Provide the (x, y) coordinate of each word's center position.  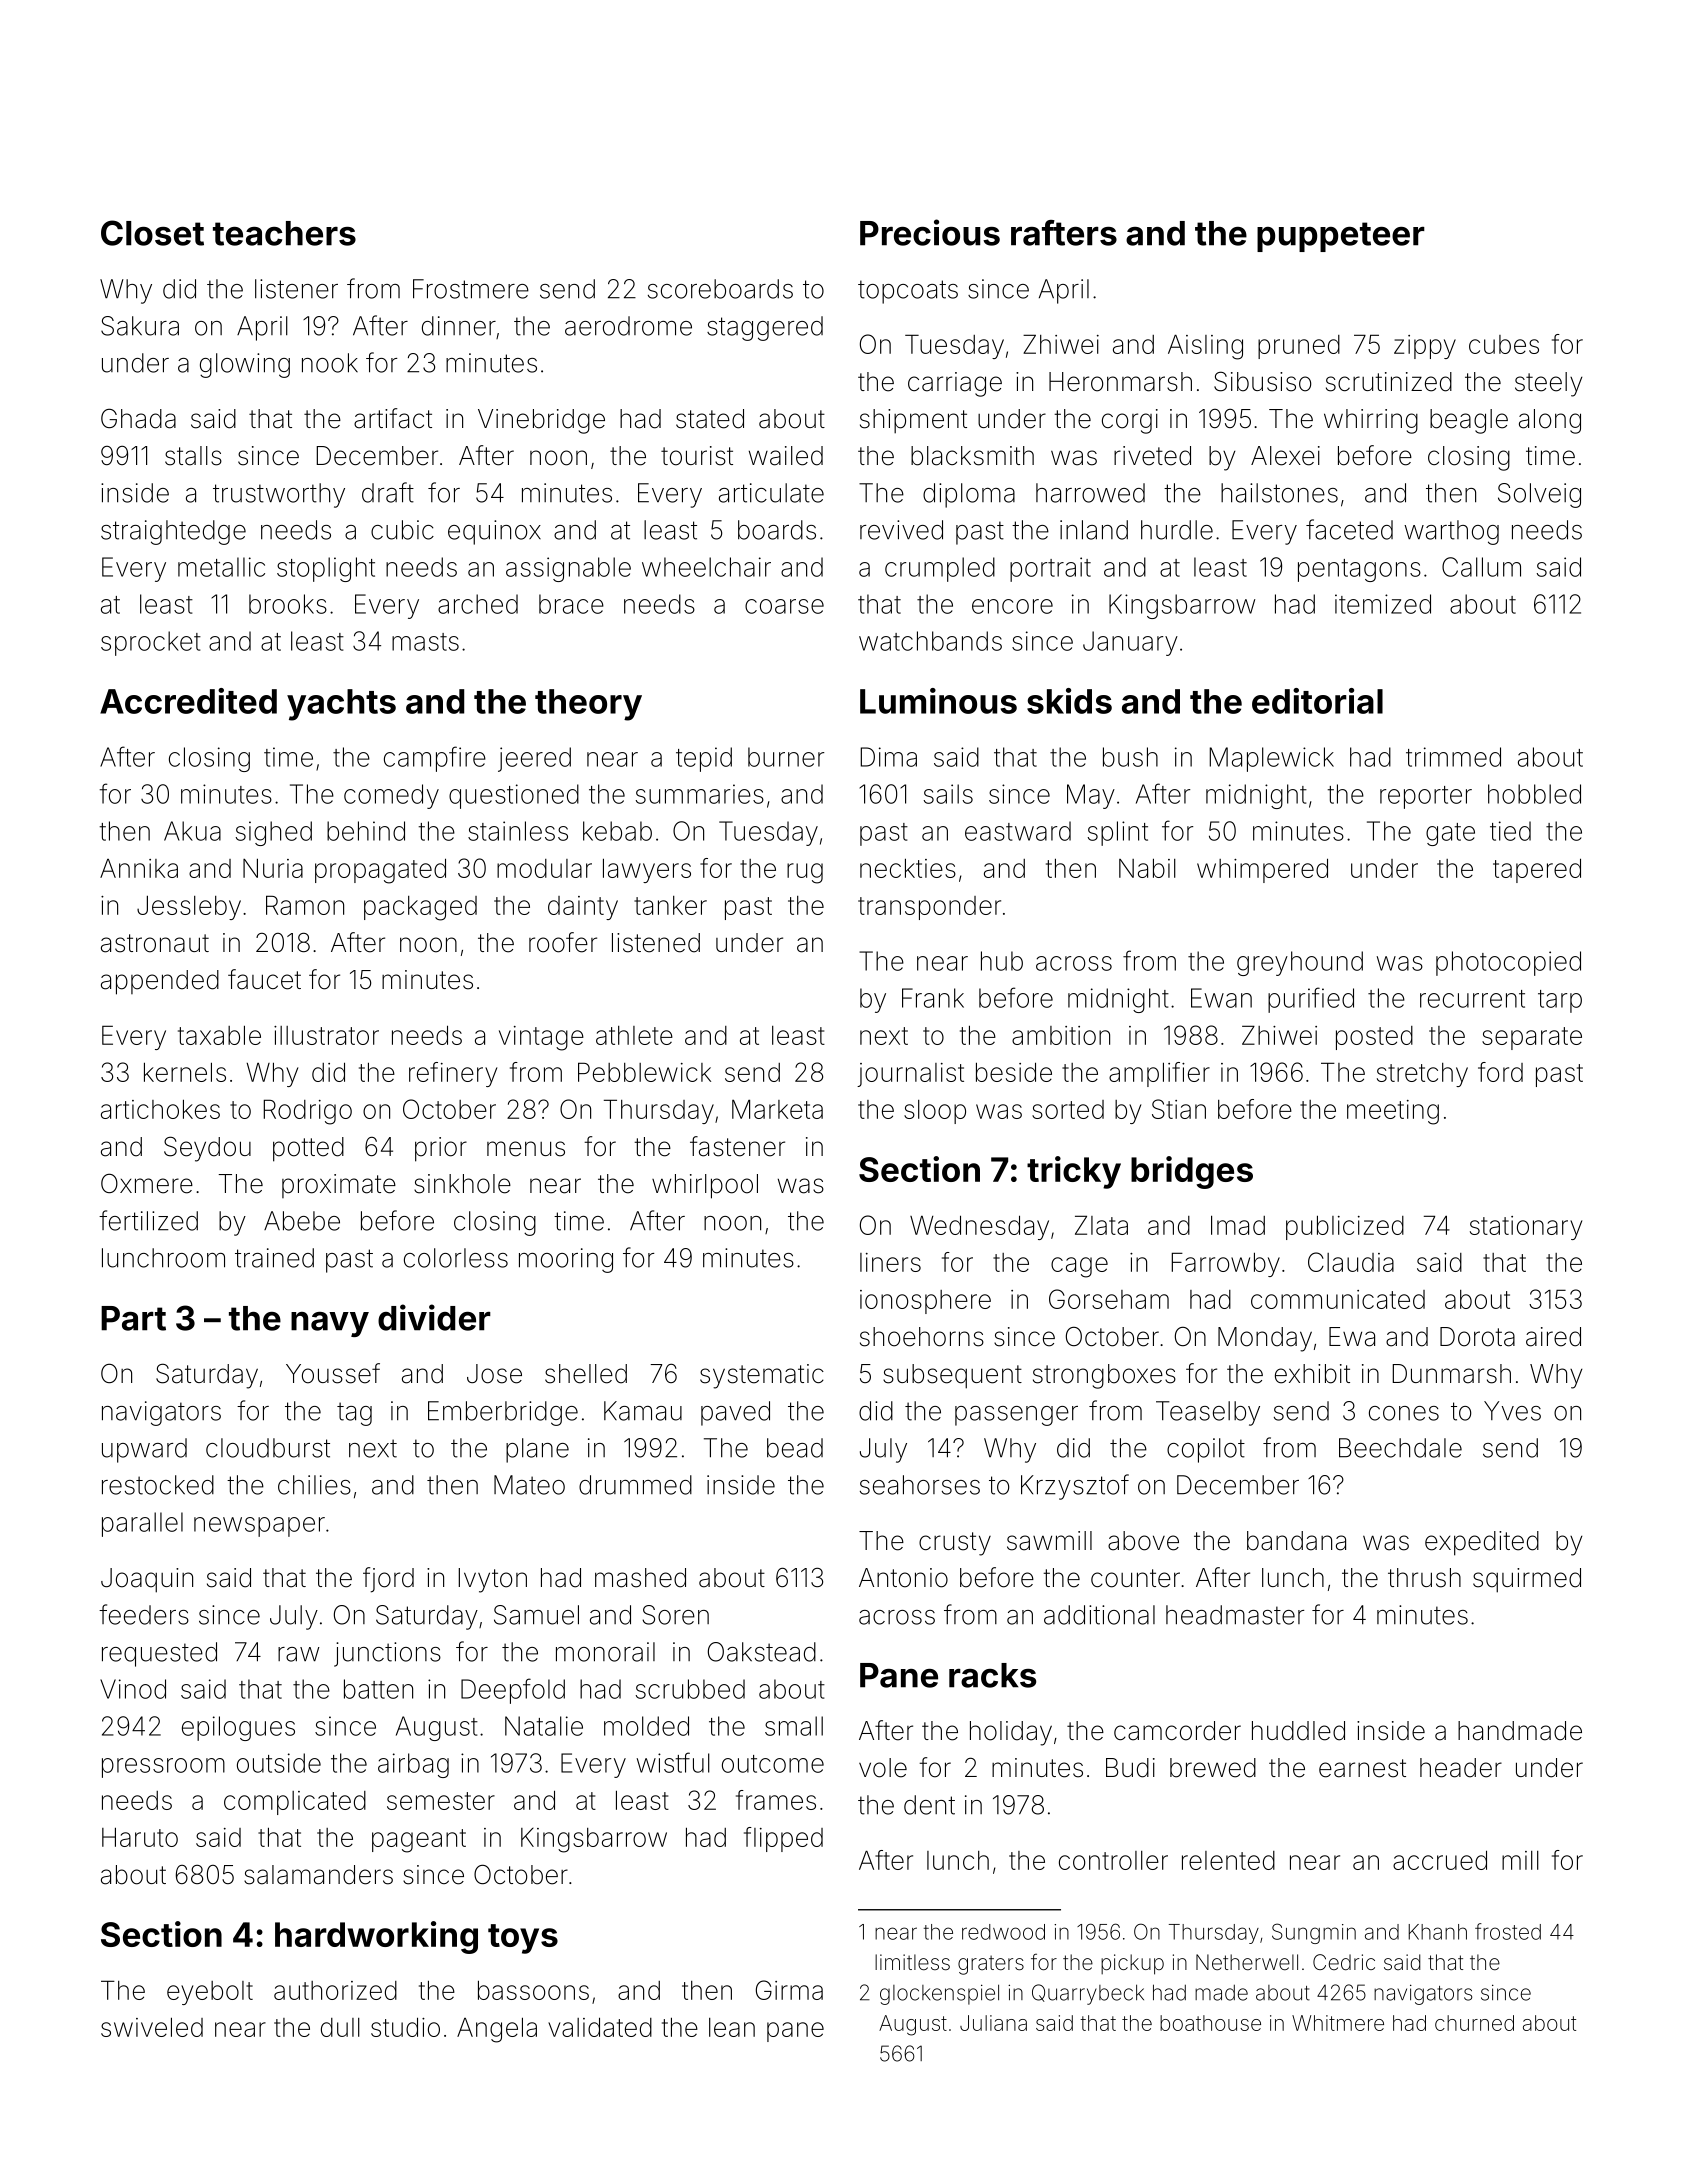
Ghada (138, 418)
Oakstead (762, 1652)
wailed (786, 456)
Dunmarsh (1451, 1374)
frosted (1508, 1931)
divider (434, 1317)
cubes (1504, 344)
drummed (635, 1485)
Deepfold (513, 1691)
